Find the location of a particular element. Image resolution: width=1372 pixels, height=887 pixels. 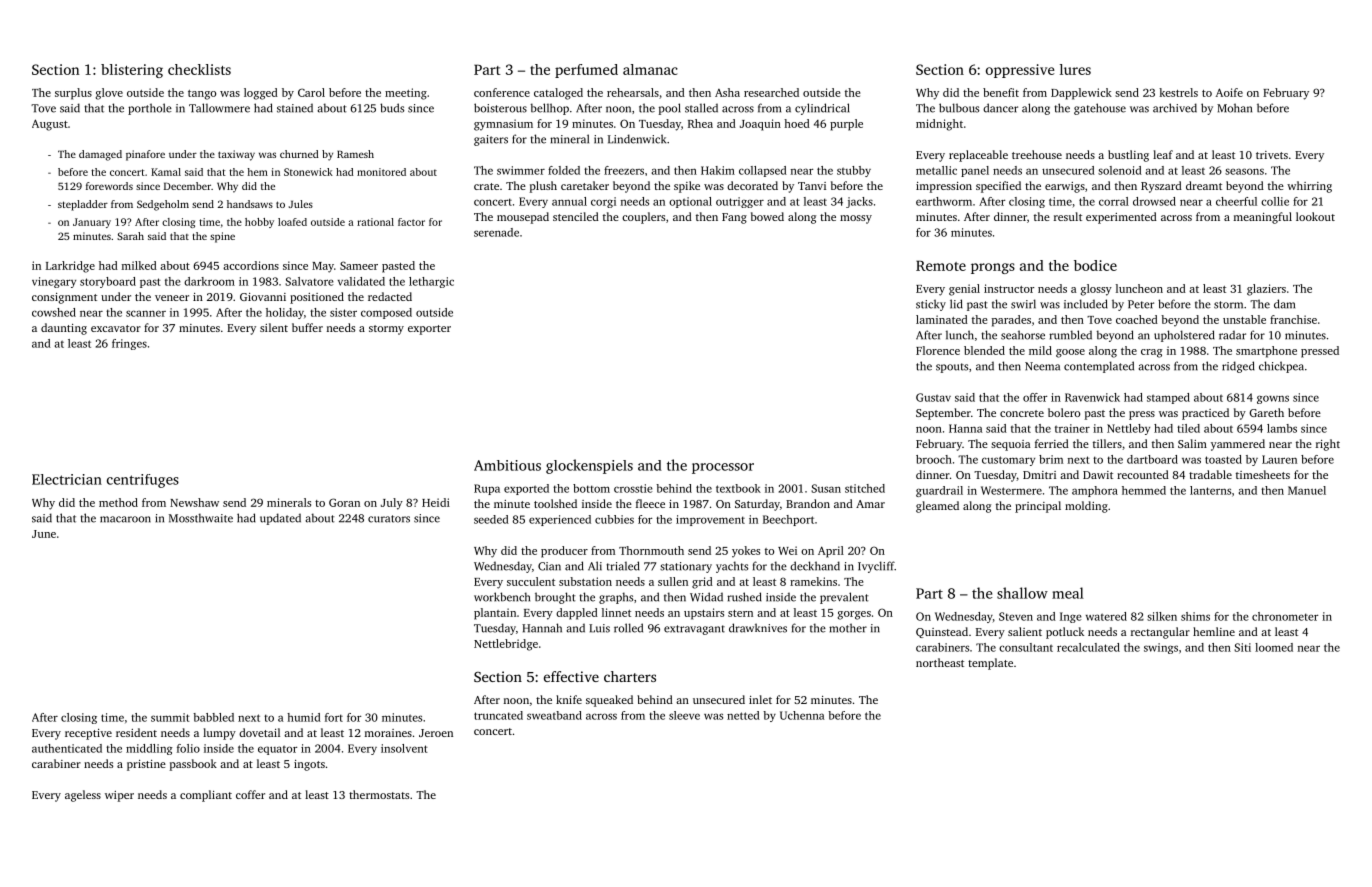

lures is located at coordinates (1075, 69).
